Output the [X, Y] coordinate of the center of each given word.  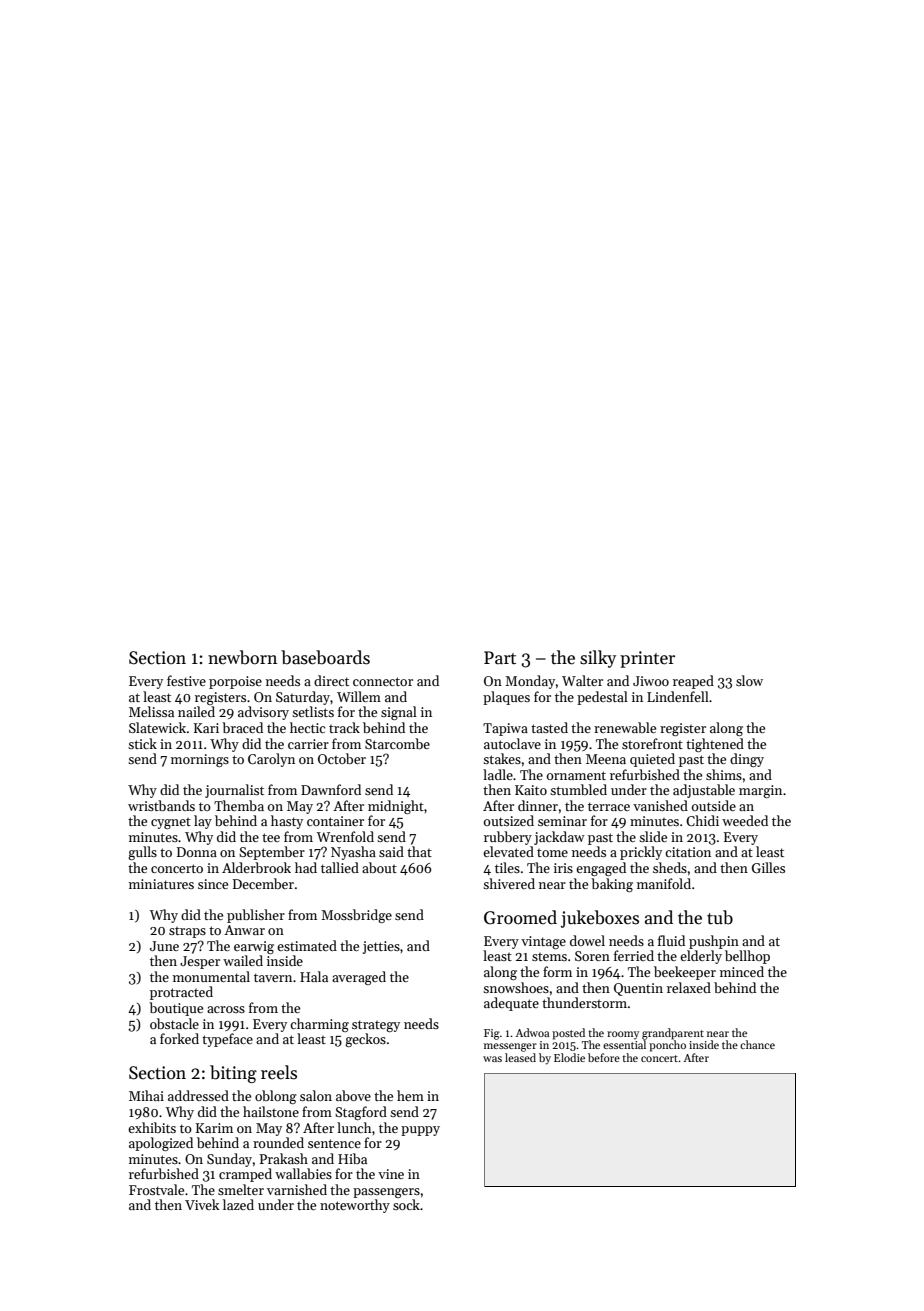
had [306, 867]
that [419, 851]
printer [647, 659]
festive [186, 680]
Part [500, 658]
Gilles [768, 867]
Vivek [202, 1204]
